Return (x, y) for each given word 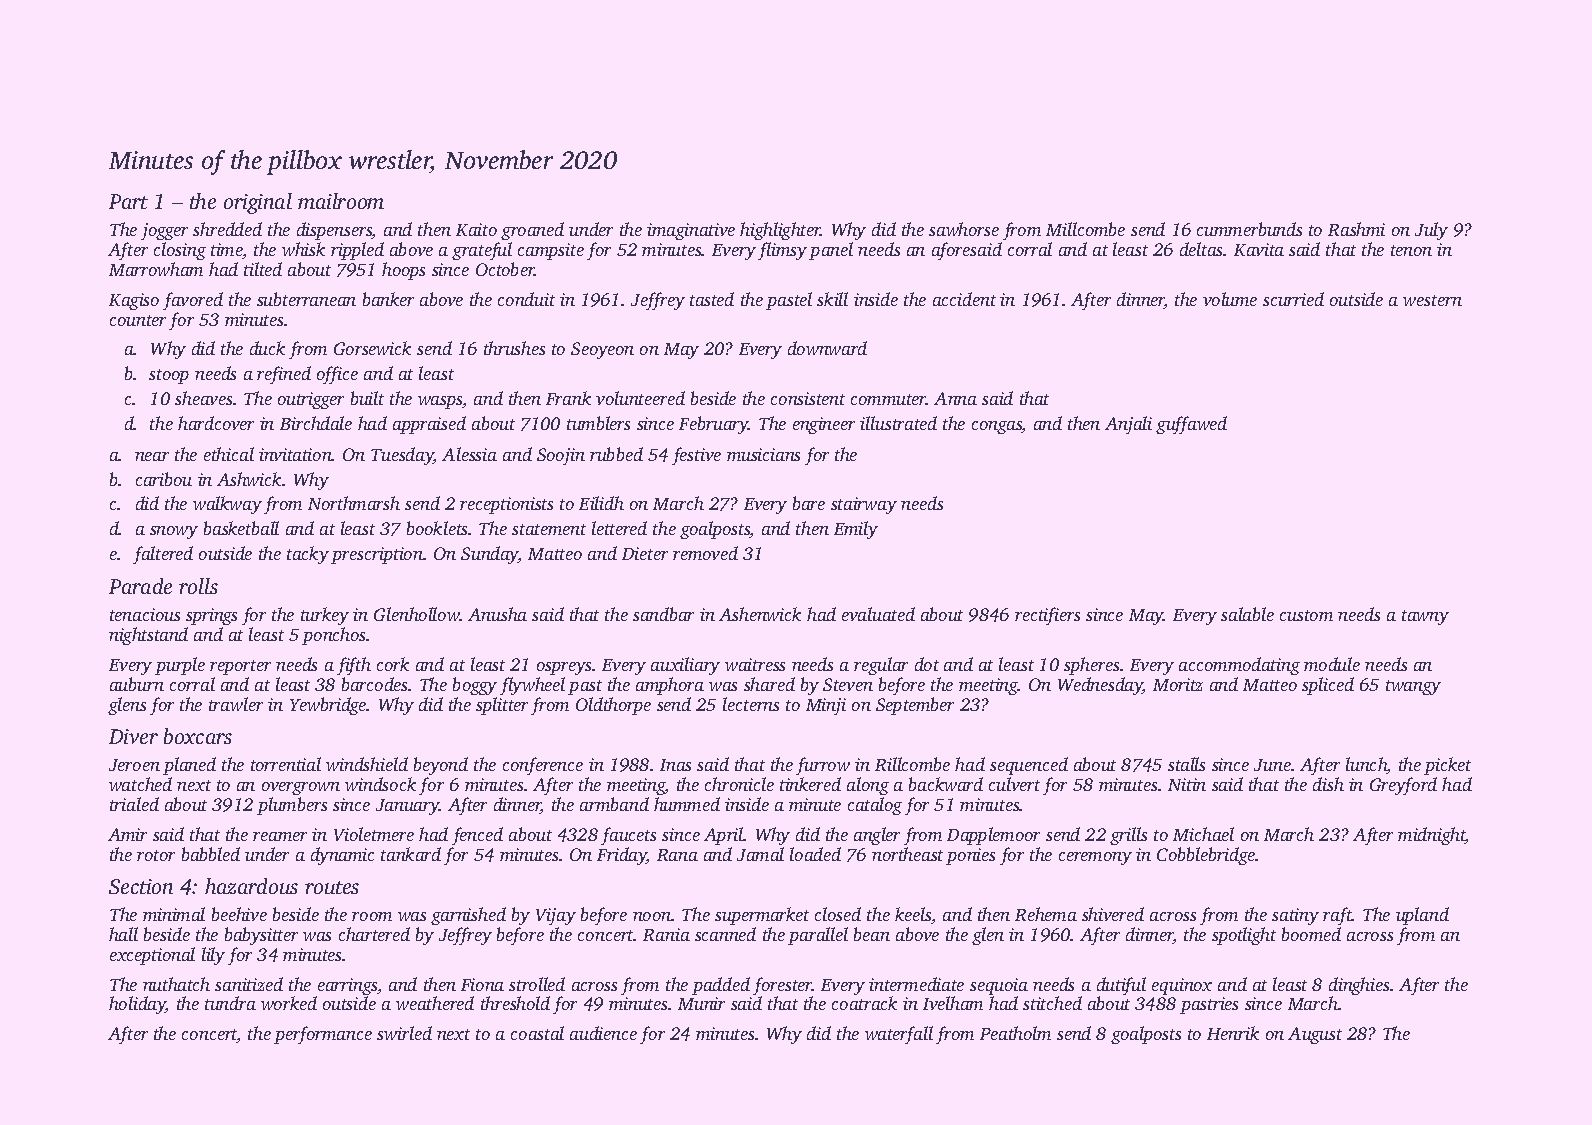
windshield (367, 764)
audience (603, 1033)
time (227, 251)
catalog (875, 806)
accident (964, 299)
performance (323, 1035)
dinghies (1359, 986)
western (1432, 300)
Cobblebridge (1206, 856)
